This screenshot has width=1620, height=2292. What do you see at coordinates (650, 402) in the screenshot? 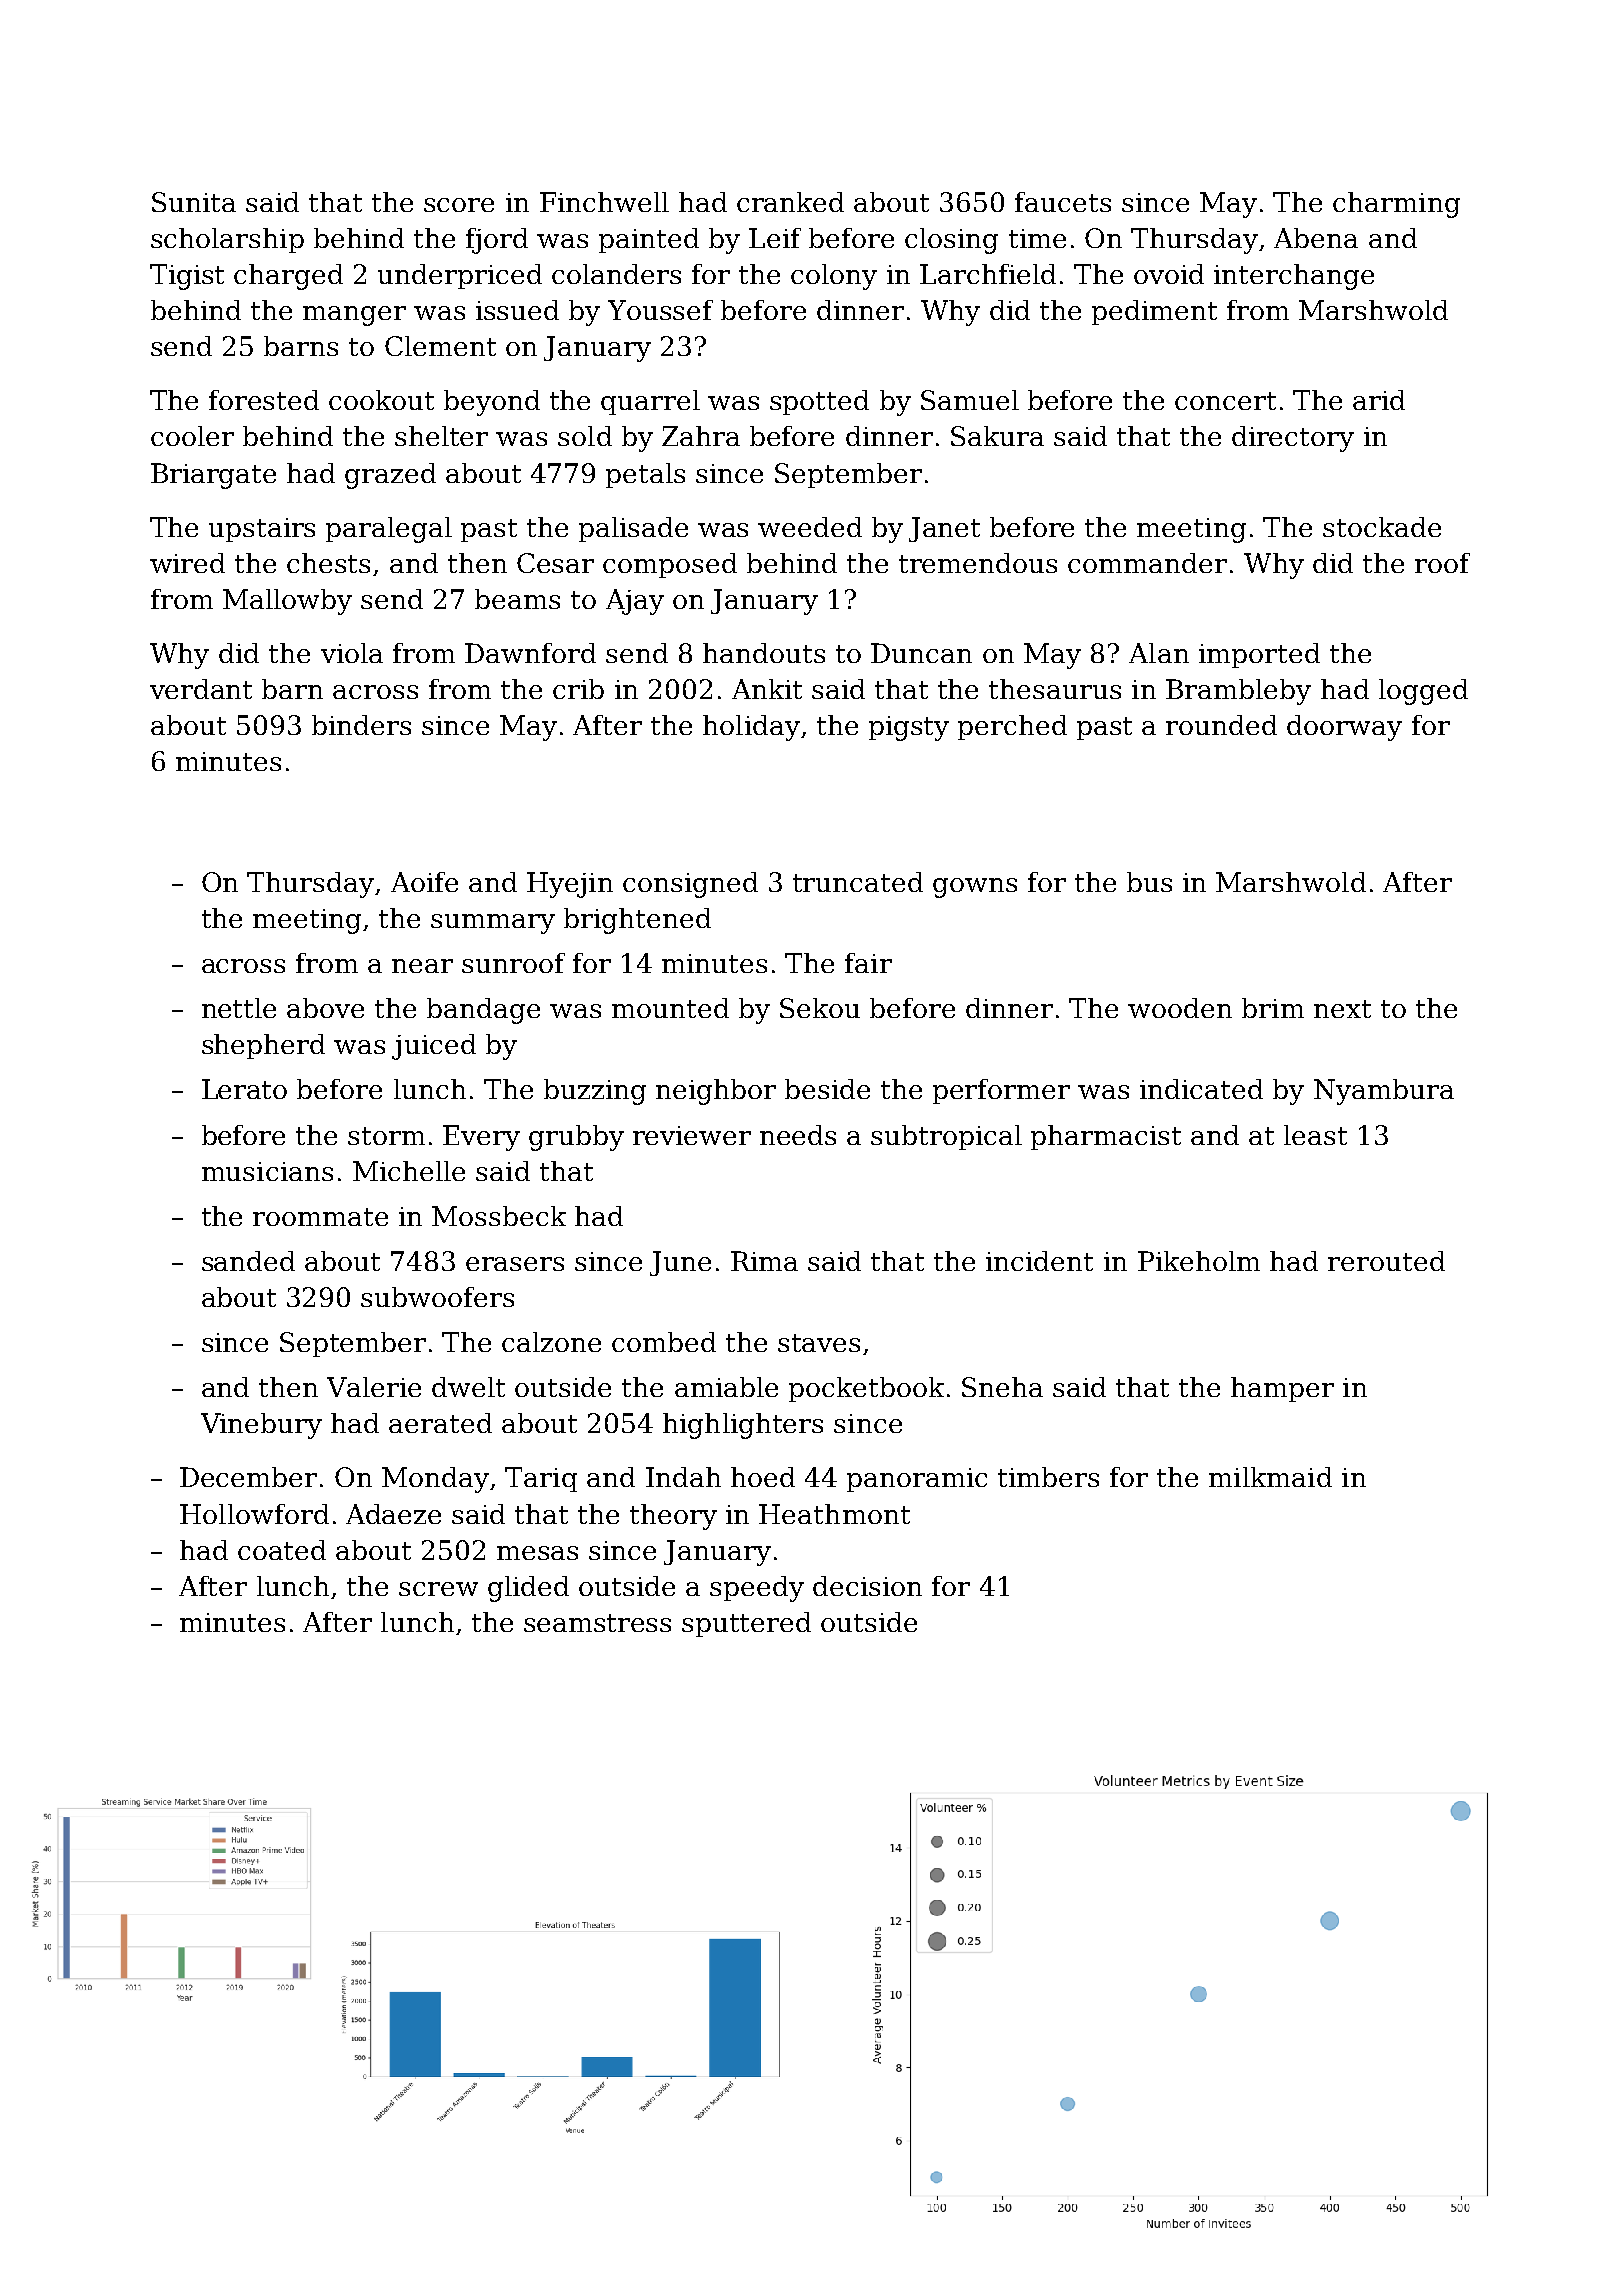
I see `quarrel` at bounding box center [650, 402].
